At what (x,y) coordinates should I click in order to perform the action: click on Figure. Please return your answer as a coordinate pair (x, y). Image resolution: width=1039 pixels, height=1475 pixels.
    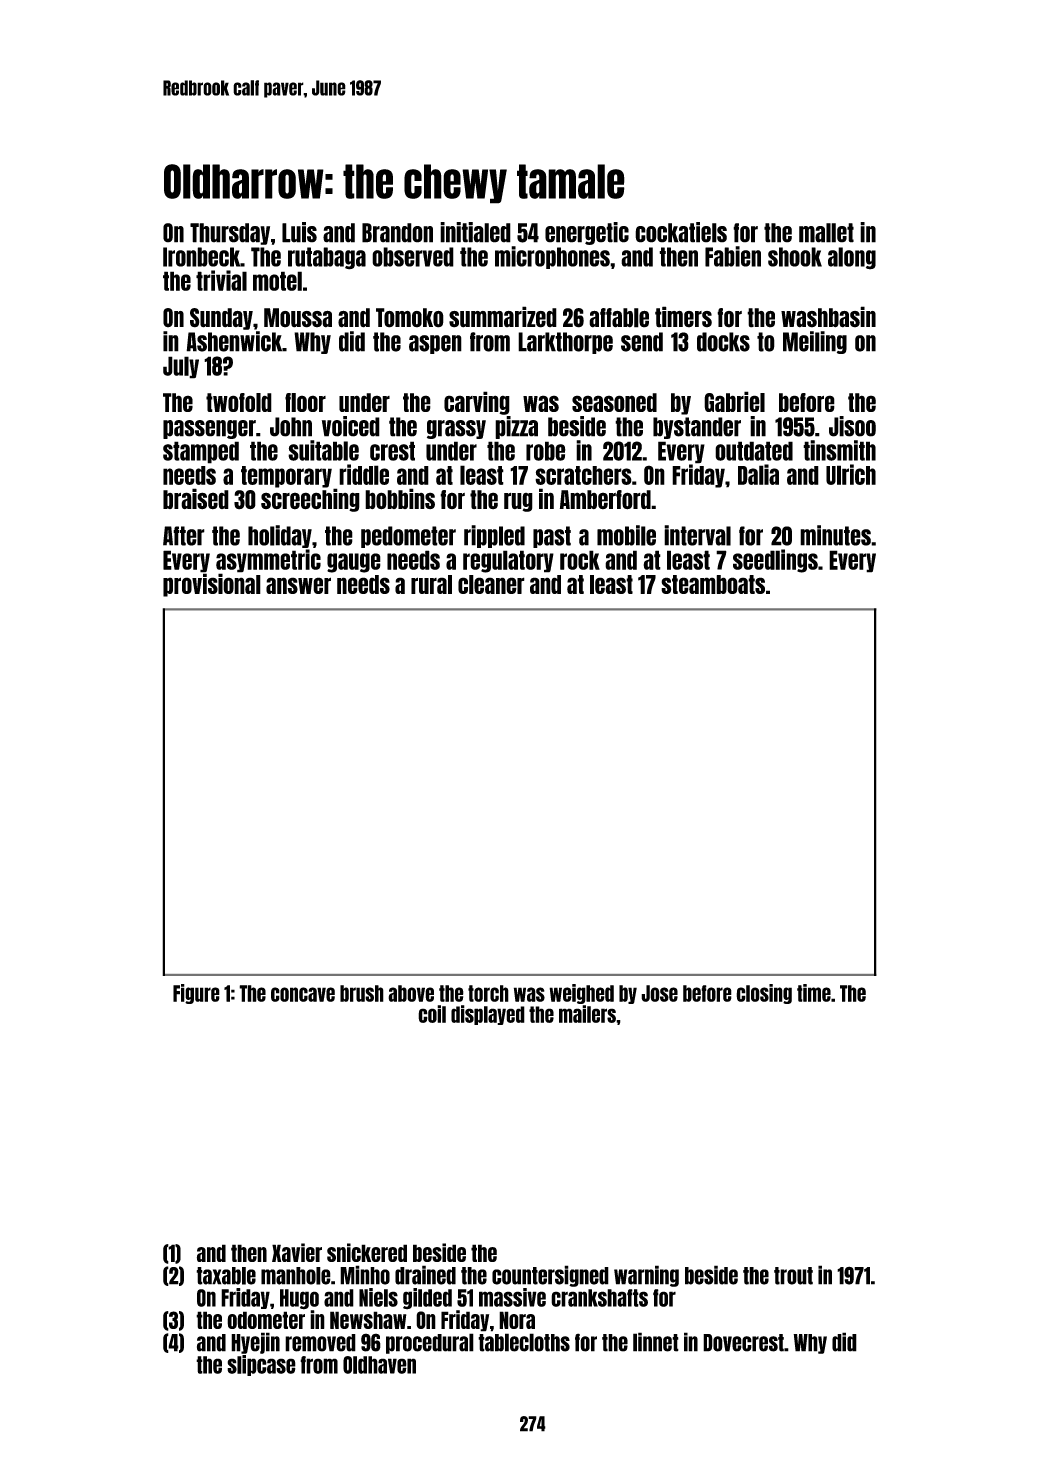
    Looking at the image, I should click on (196, 994).
